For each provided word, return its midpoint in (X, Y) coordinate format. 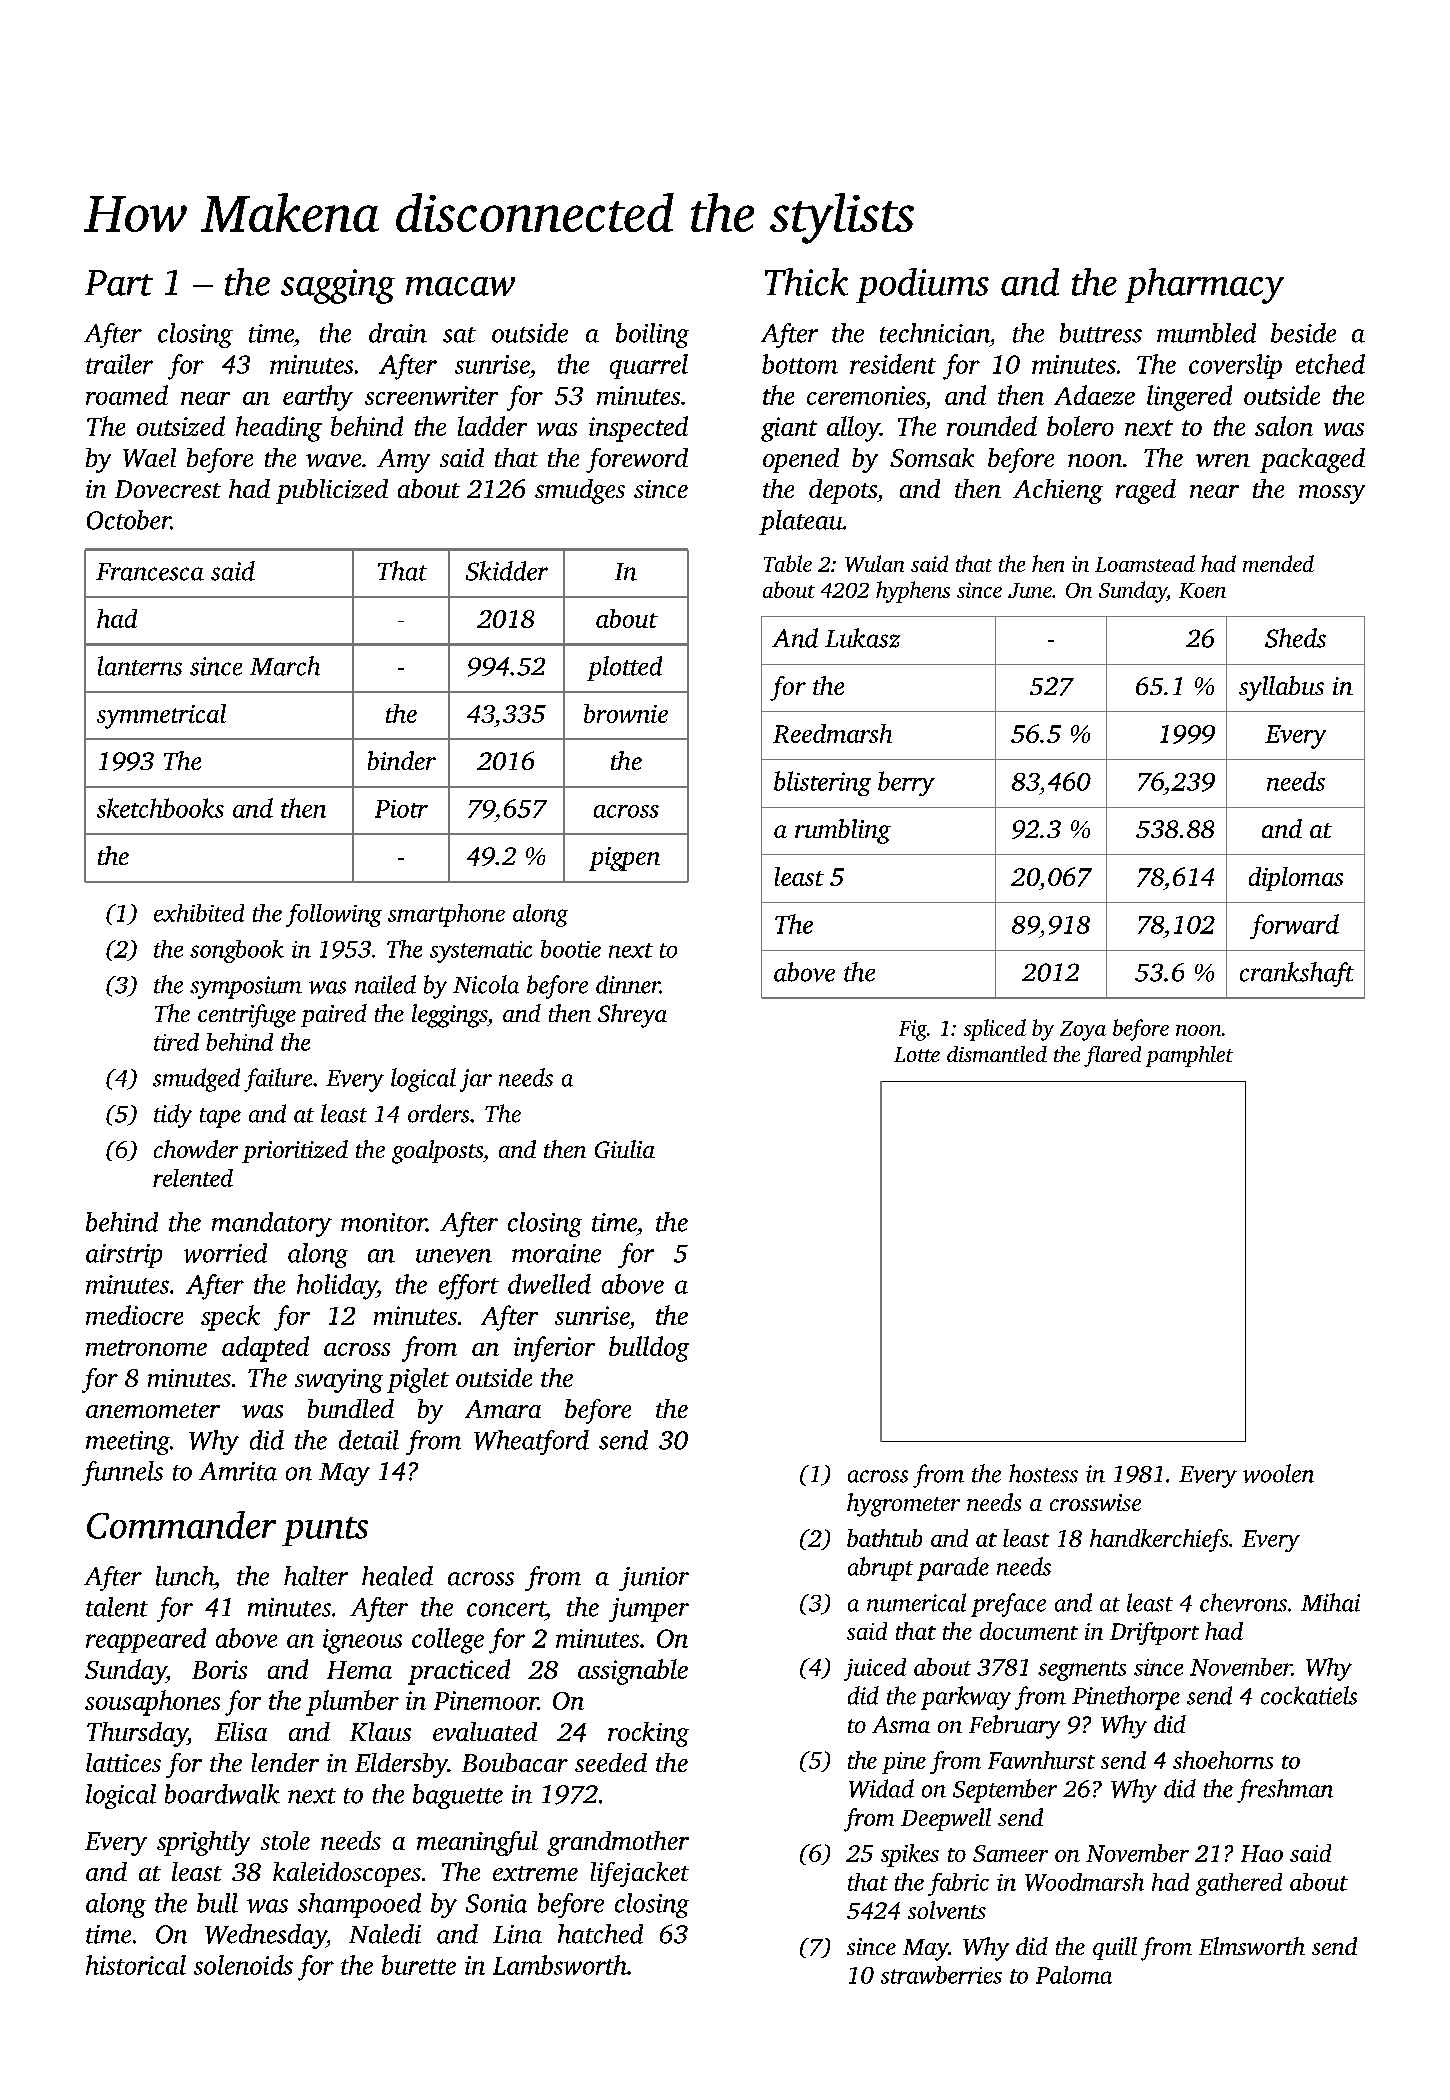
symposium (246, 987)
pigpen (624, 859)
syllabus (1281, 688)
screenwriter (431, 395)
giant (789, 429)
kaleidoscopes (347, 1874)
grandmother (618, 1843)
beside (1303, 333)
